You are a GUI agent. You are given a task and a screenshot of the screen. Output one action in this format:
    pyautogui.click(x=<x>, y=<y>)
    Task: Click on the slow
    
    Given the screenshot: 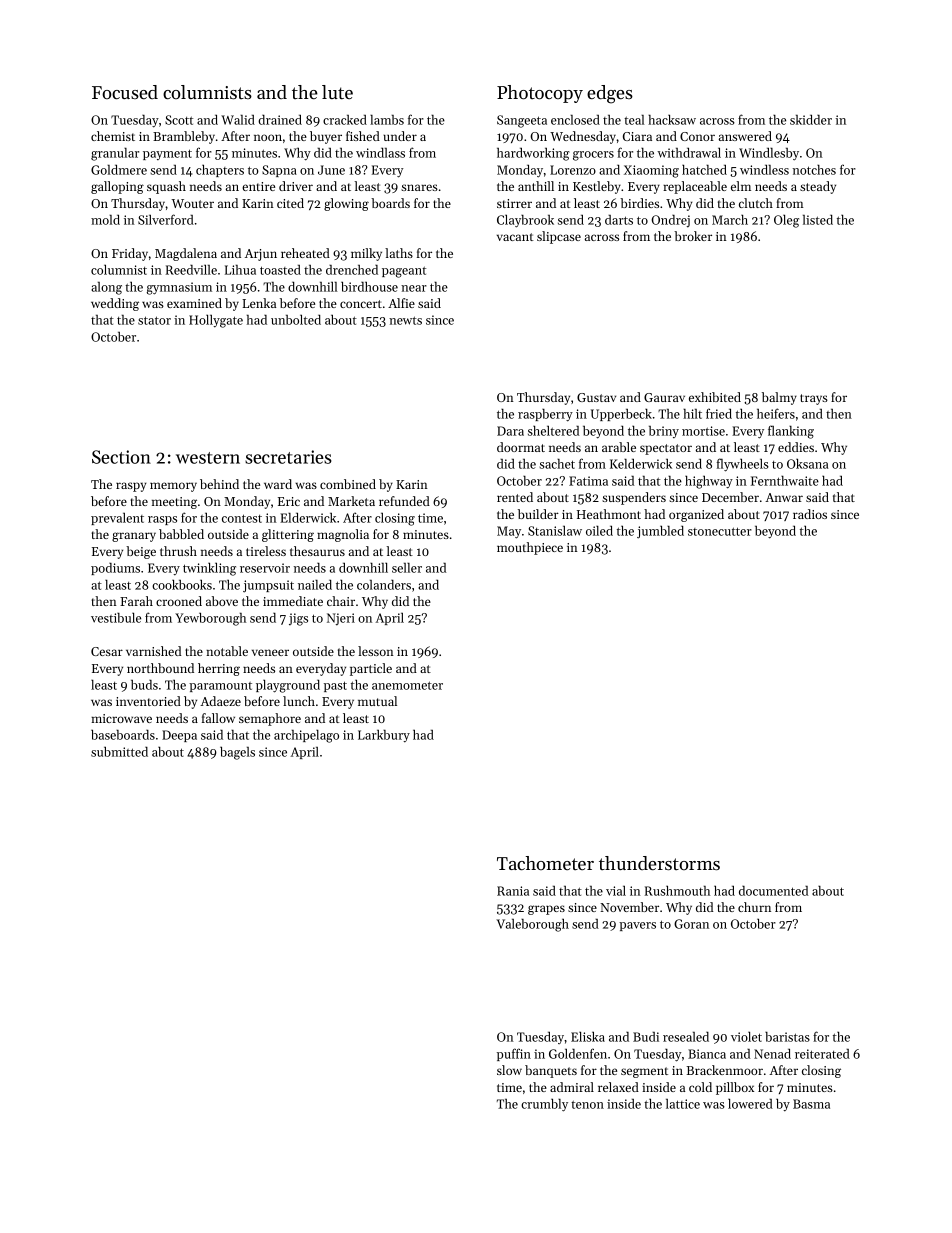 What is the action you would take?
    pyautogui.click(x=509, y=1070)
